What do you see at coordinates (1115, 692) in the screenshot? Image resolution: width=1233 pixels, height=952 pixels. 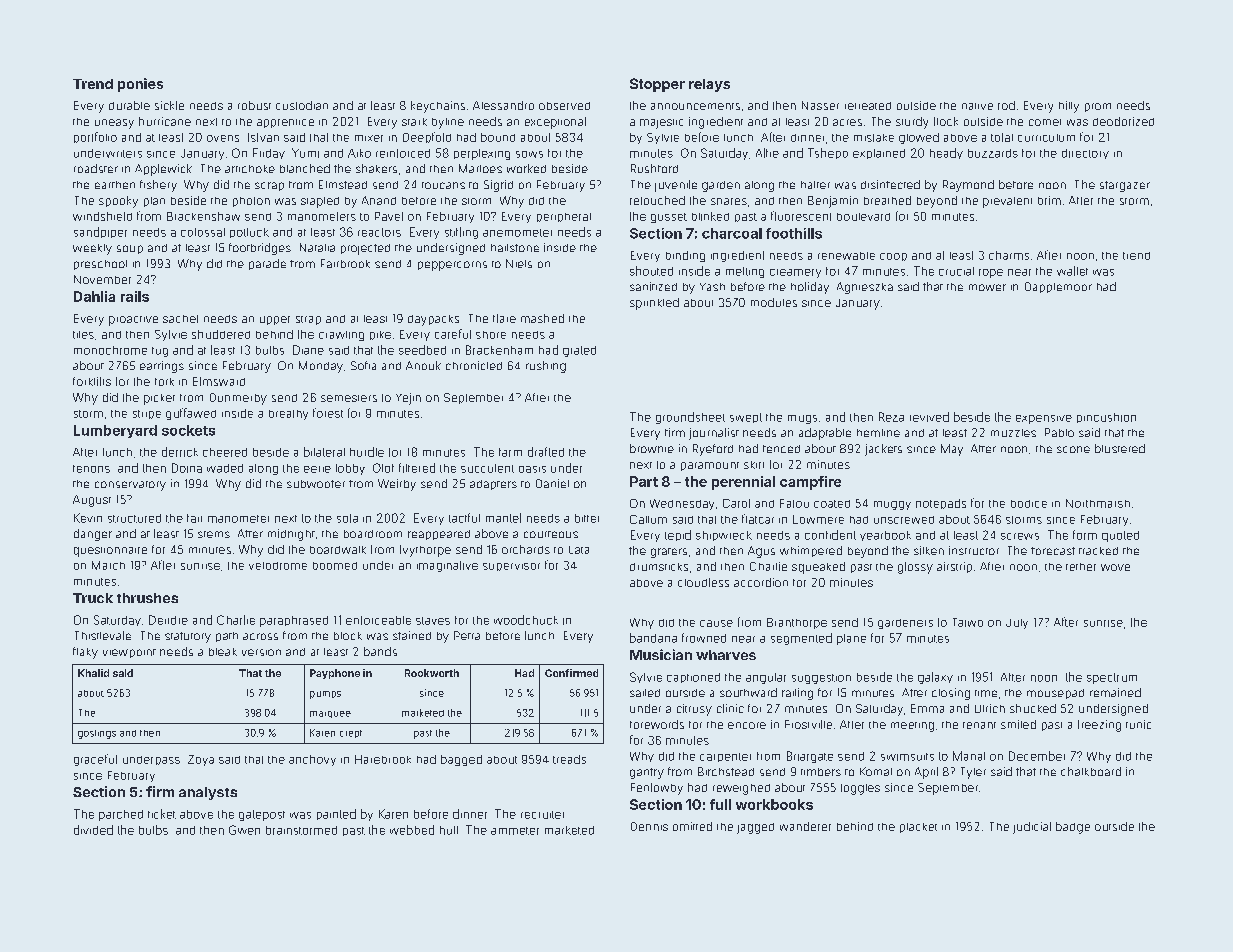 I see `remained` at bounding box center [1115, 692].
